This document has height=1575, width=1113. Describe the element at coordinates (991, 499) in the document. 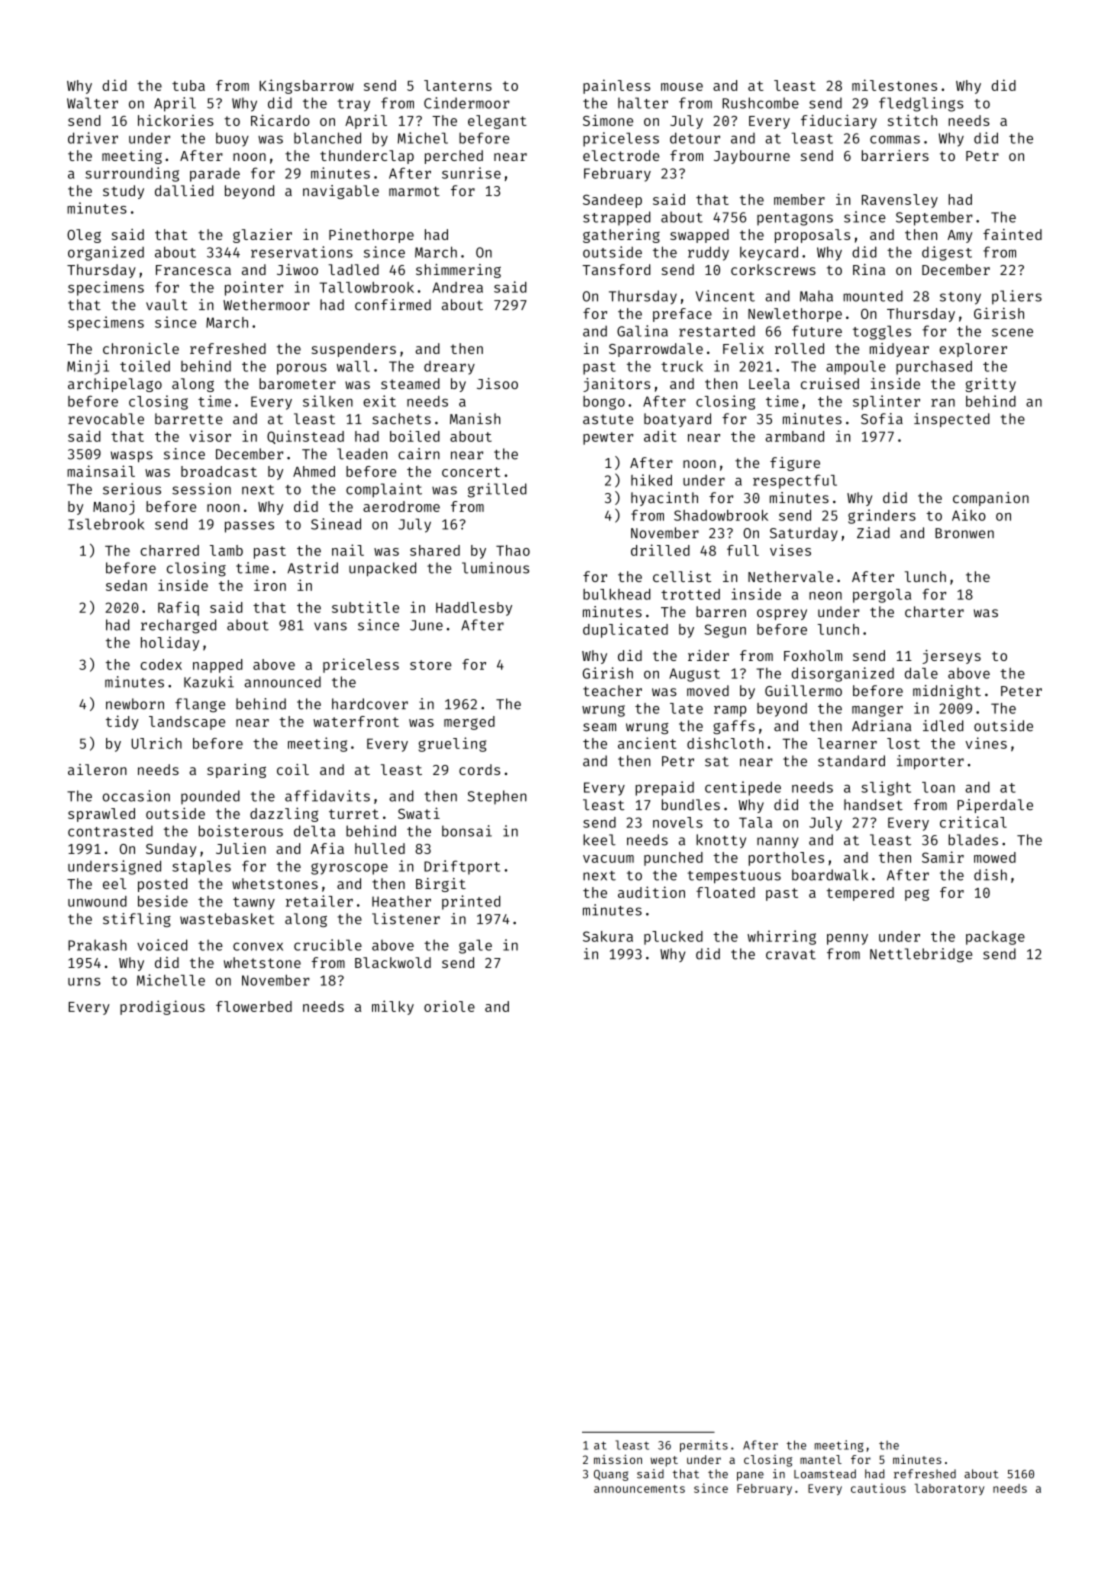

I see `companion` at that location.
